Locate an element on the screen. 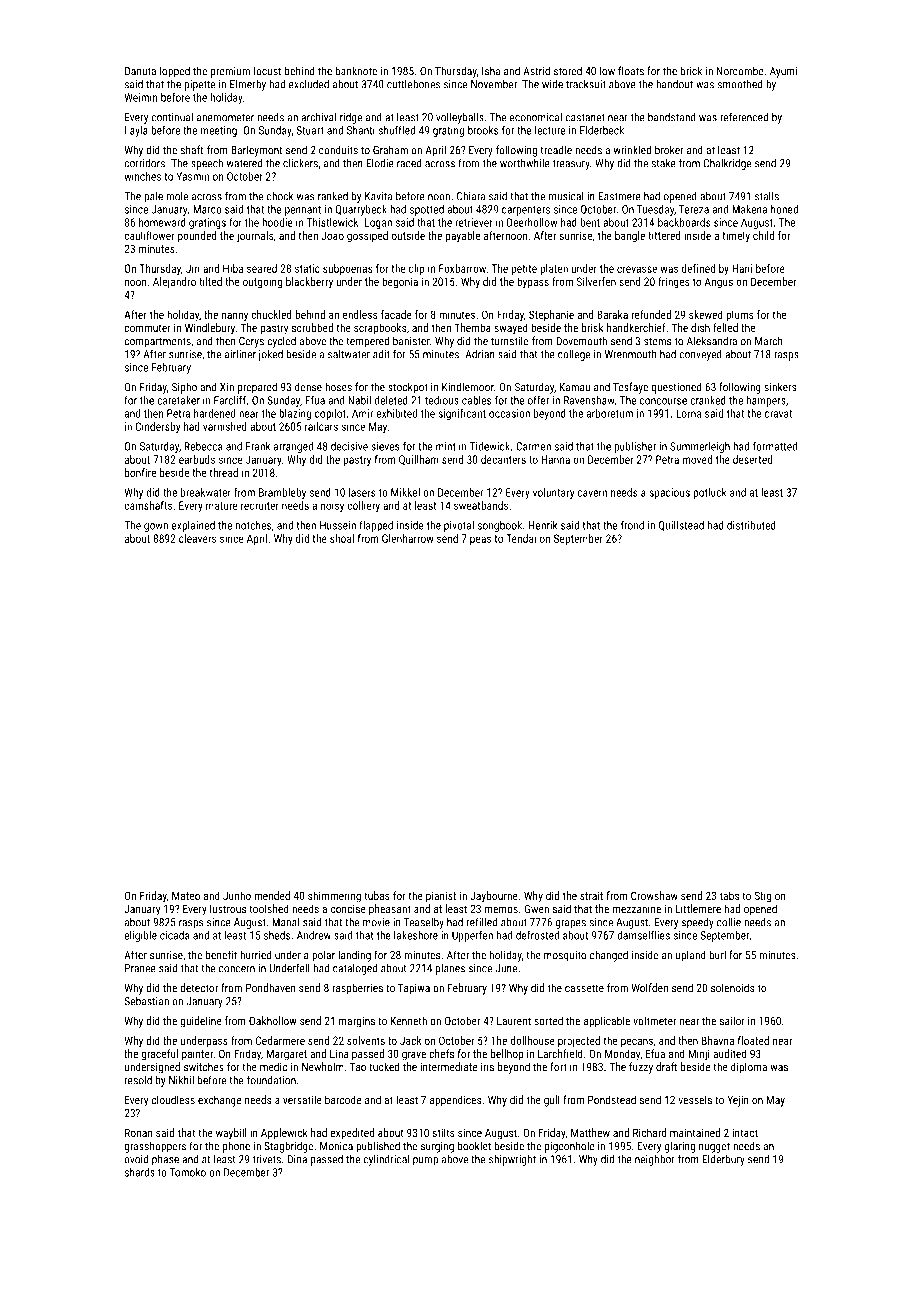  toolshed is located at coordinates (269, 908).
